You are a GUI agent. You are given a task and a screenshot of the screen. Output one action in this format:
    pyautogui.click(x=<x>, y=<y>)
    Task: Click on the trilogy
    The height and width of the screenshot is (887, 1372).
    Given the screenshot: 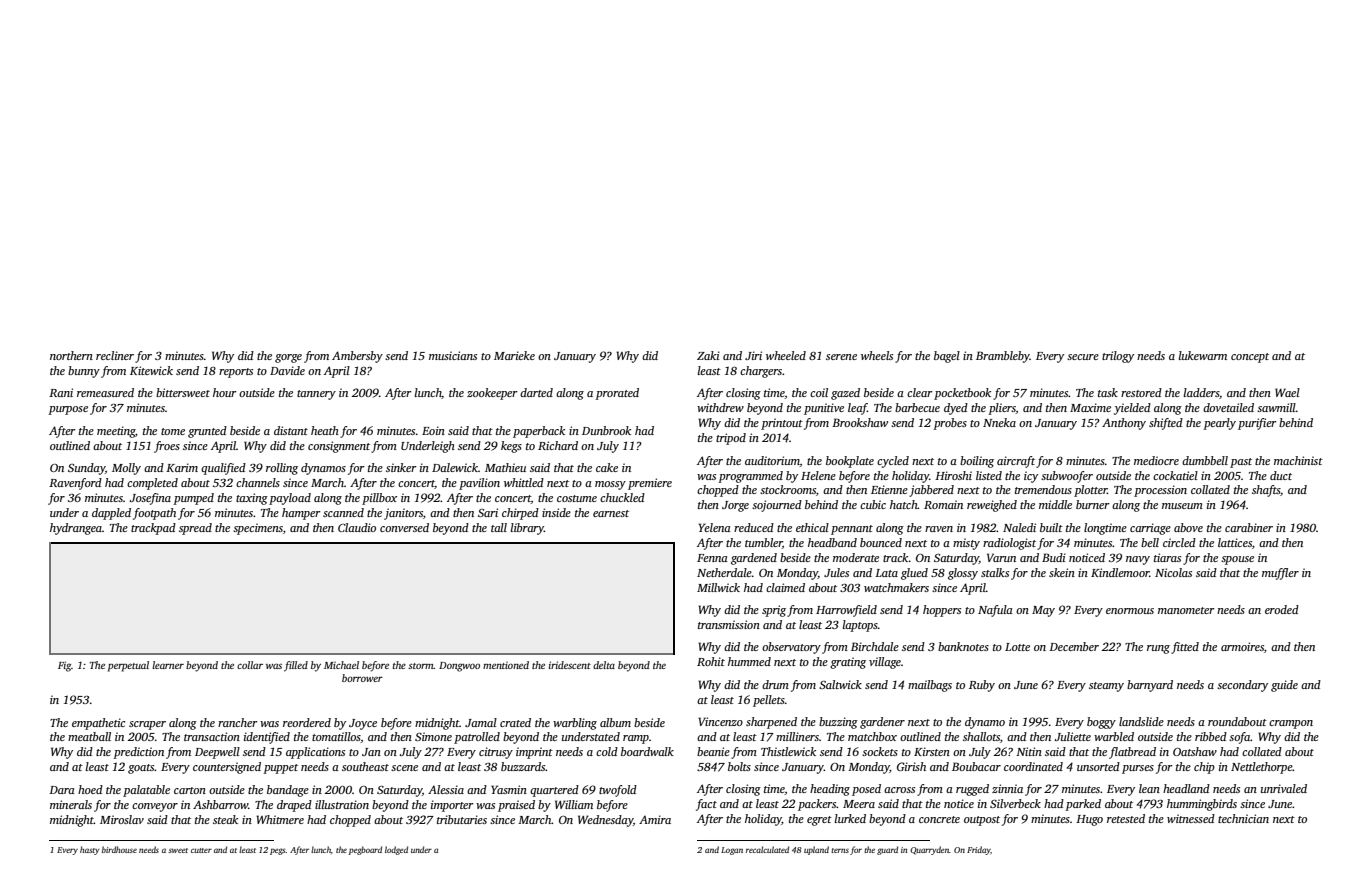 What is the action you would take?
    pyautogui.click(x=1118, y=357)
